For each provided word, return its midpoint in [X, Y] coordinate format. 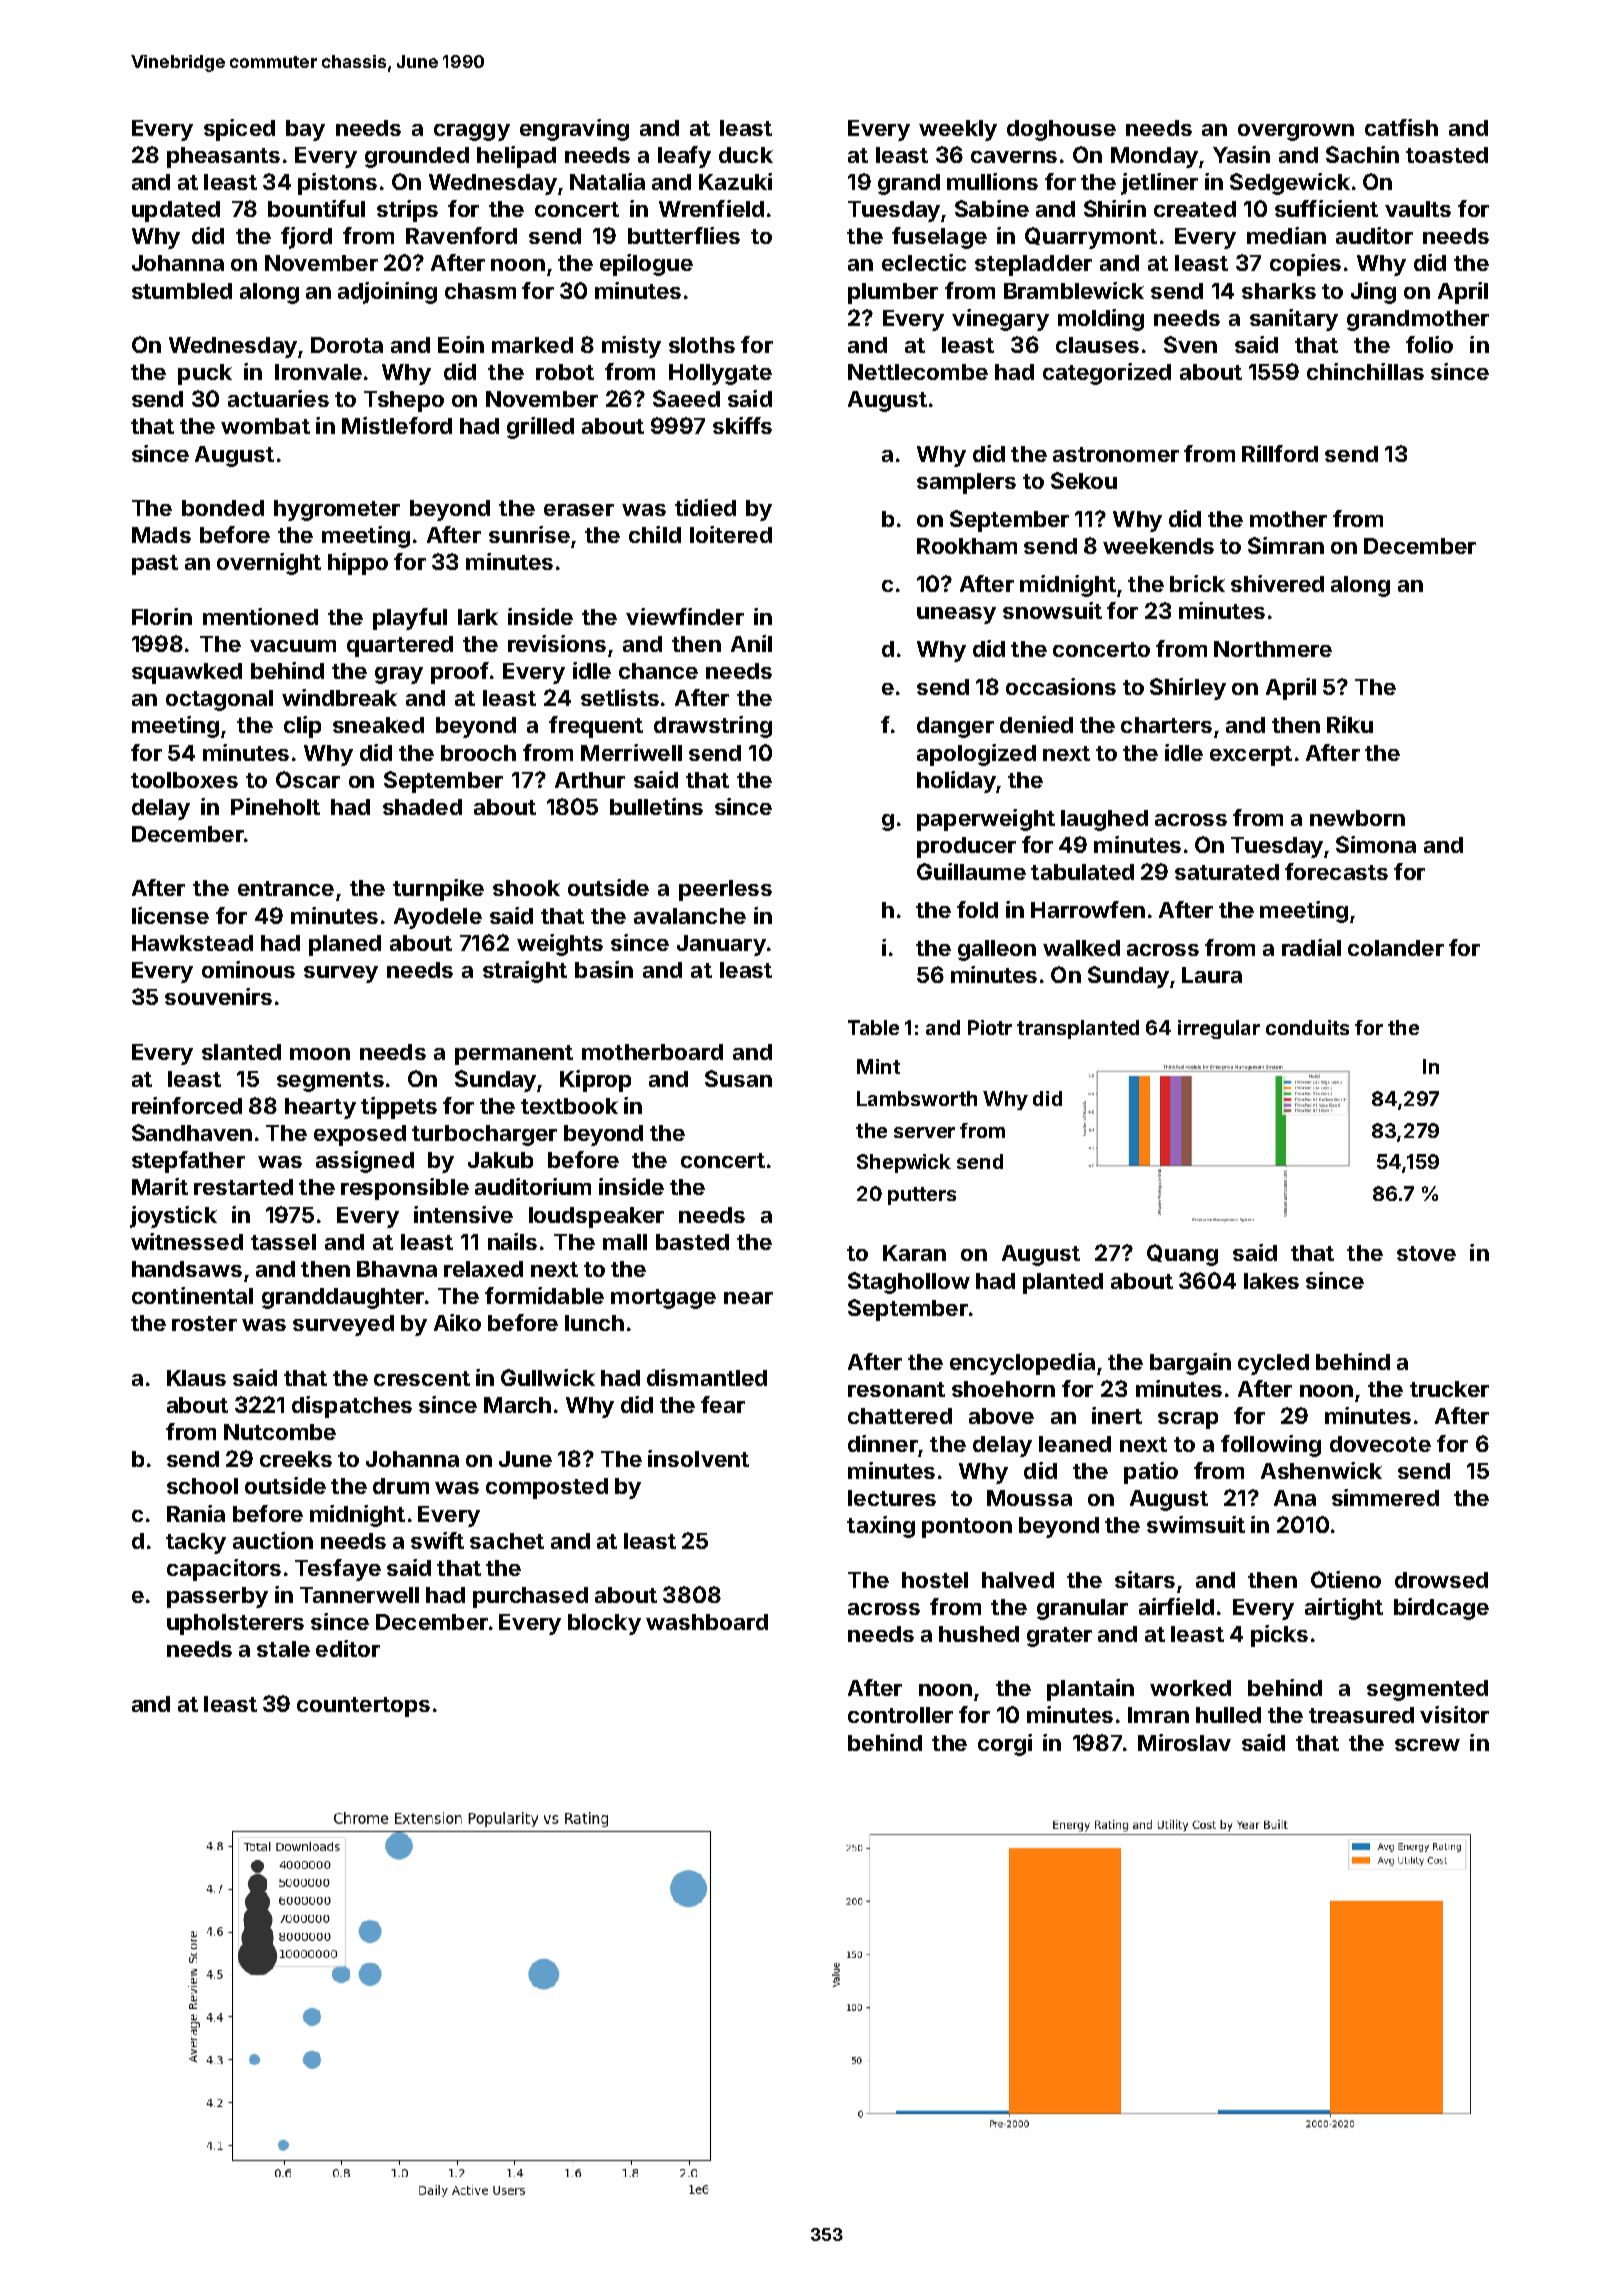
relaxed [483, 1269]
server [924, 1132]
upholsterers [235, 1624]
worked [1190, 1688]
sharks [1279, 291]
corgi [1005, 1745]
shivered [1277, 583]
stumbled [182, 291]
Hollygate [720, 374]
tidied [705, 507]
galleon [997, 950]
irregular [1219, 1029]
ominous [248, 969]
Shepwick [904, 1163]
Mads [161, 535]
